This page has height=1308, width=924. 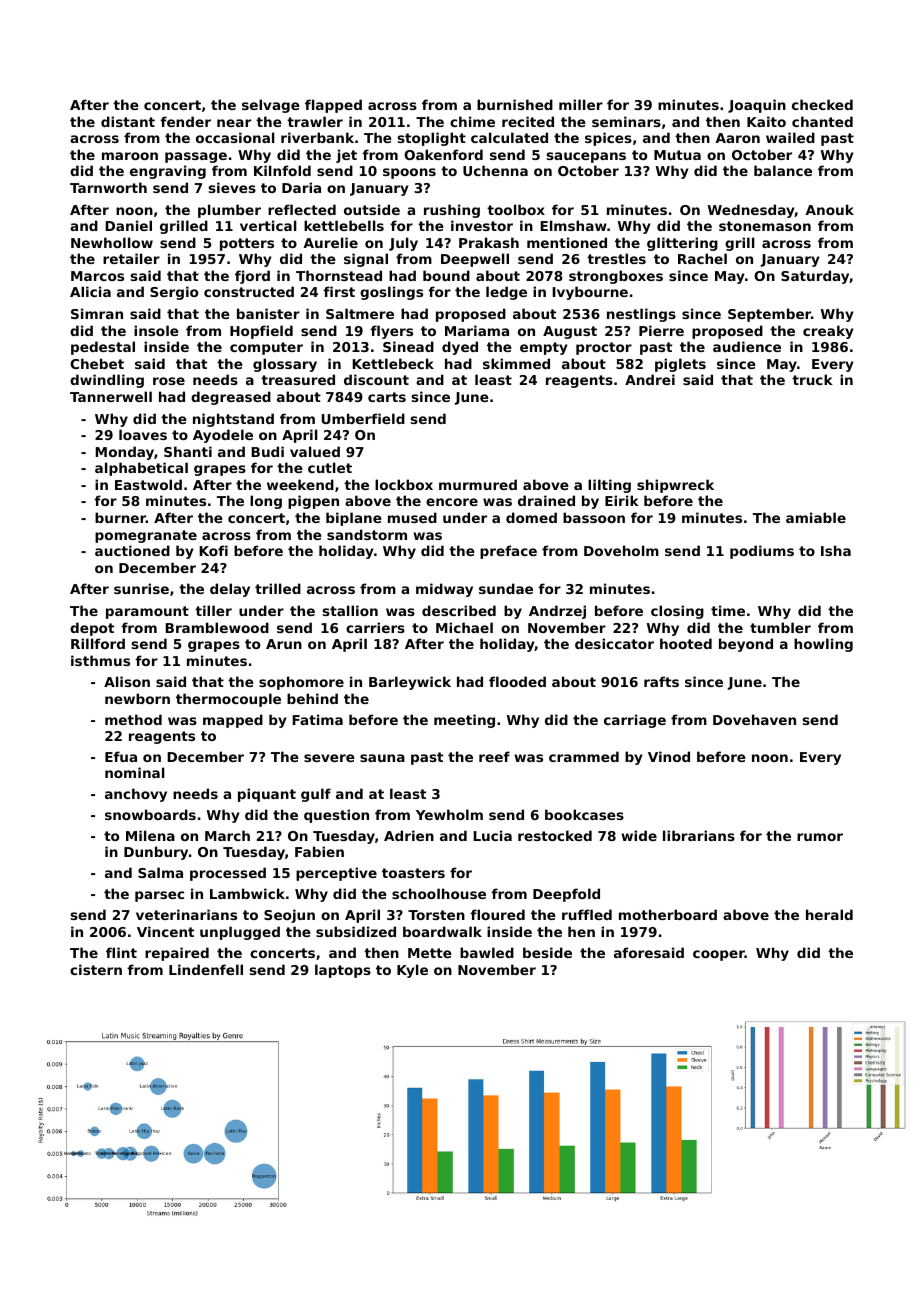 What do you see at coordinates (828, 332) in the page?
I see `creaky` at bounding box center [828, 332].
